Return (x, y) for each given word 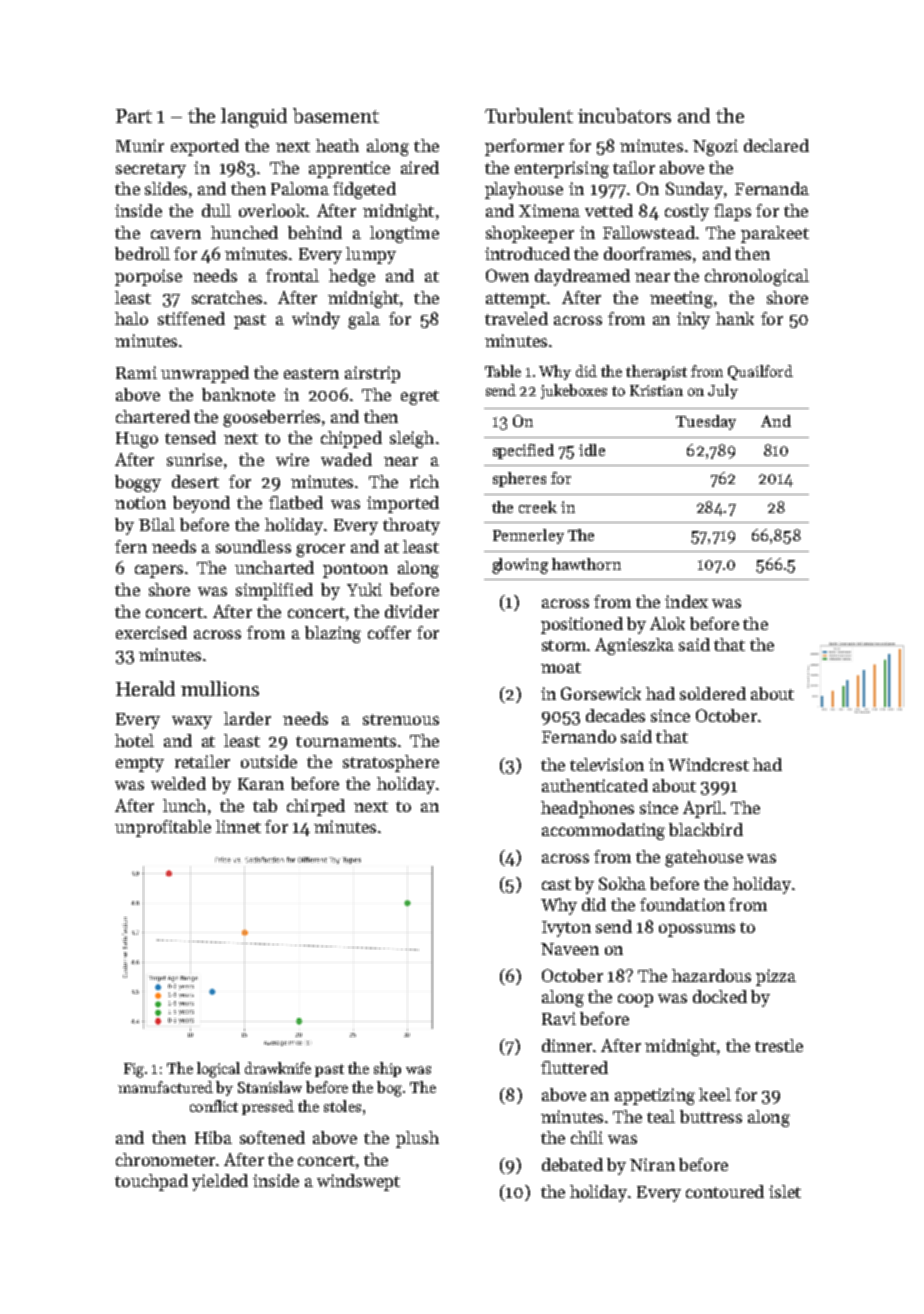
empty (140, 764)
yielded (220, 1182)
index (686, 601)
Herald (145, 688)
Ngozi (715, 147)
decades (615, 715)
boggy (138, 483)
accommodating (603, 831)
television (607, 764)
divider (412, 611)
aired (420, 167)
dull (216, 210)
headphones (587, 809)
